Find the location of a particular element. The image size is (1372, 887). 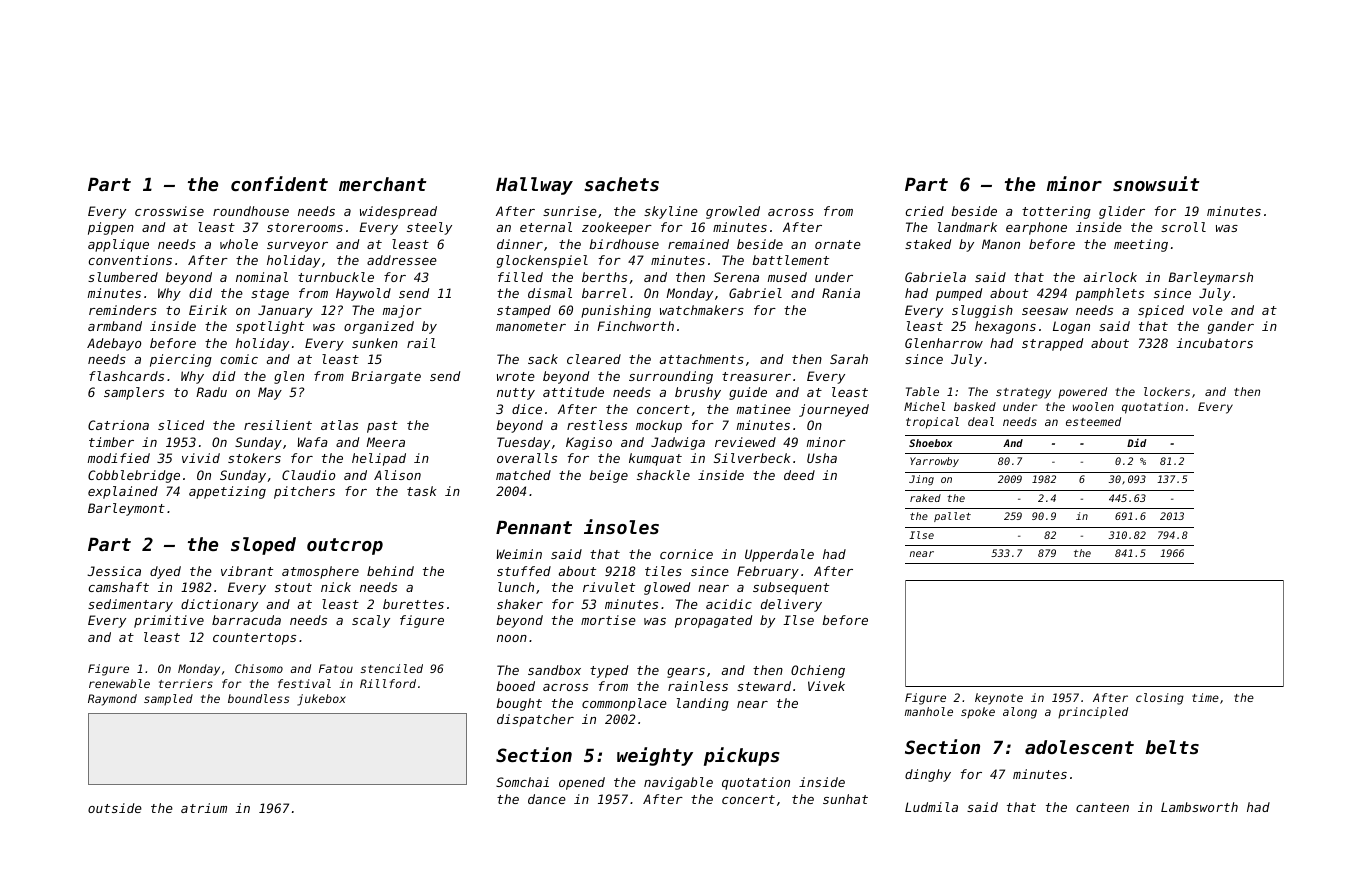

January is located at coordinates (285, 311).
